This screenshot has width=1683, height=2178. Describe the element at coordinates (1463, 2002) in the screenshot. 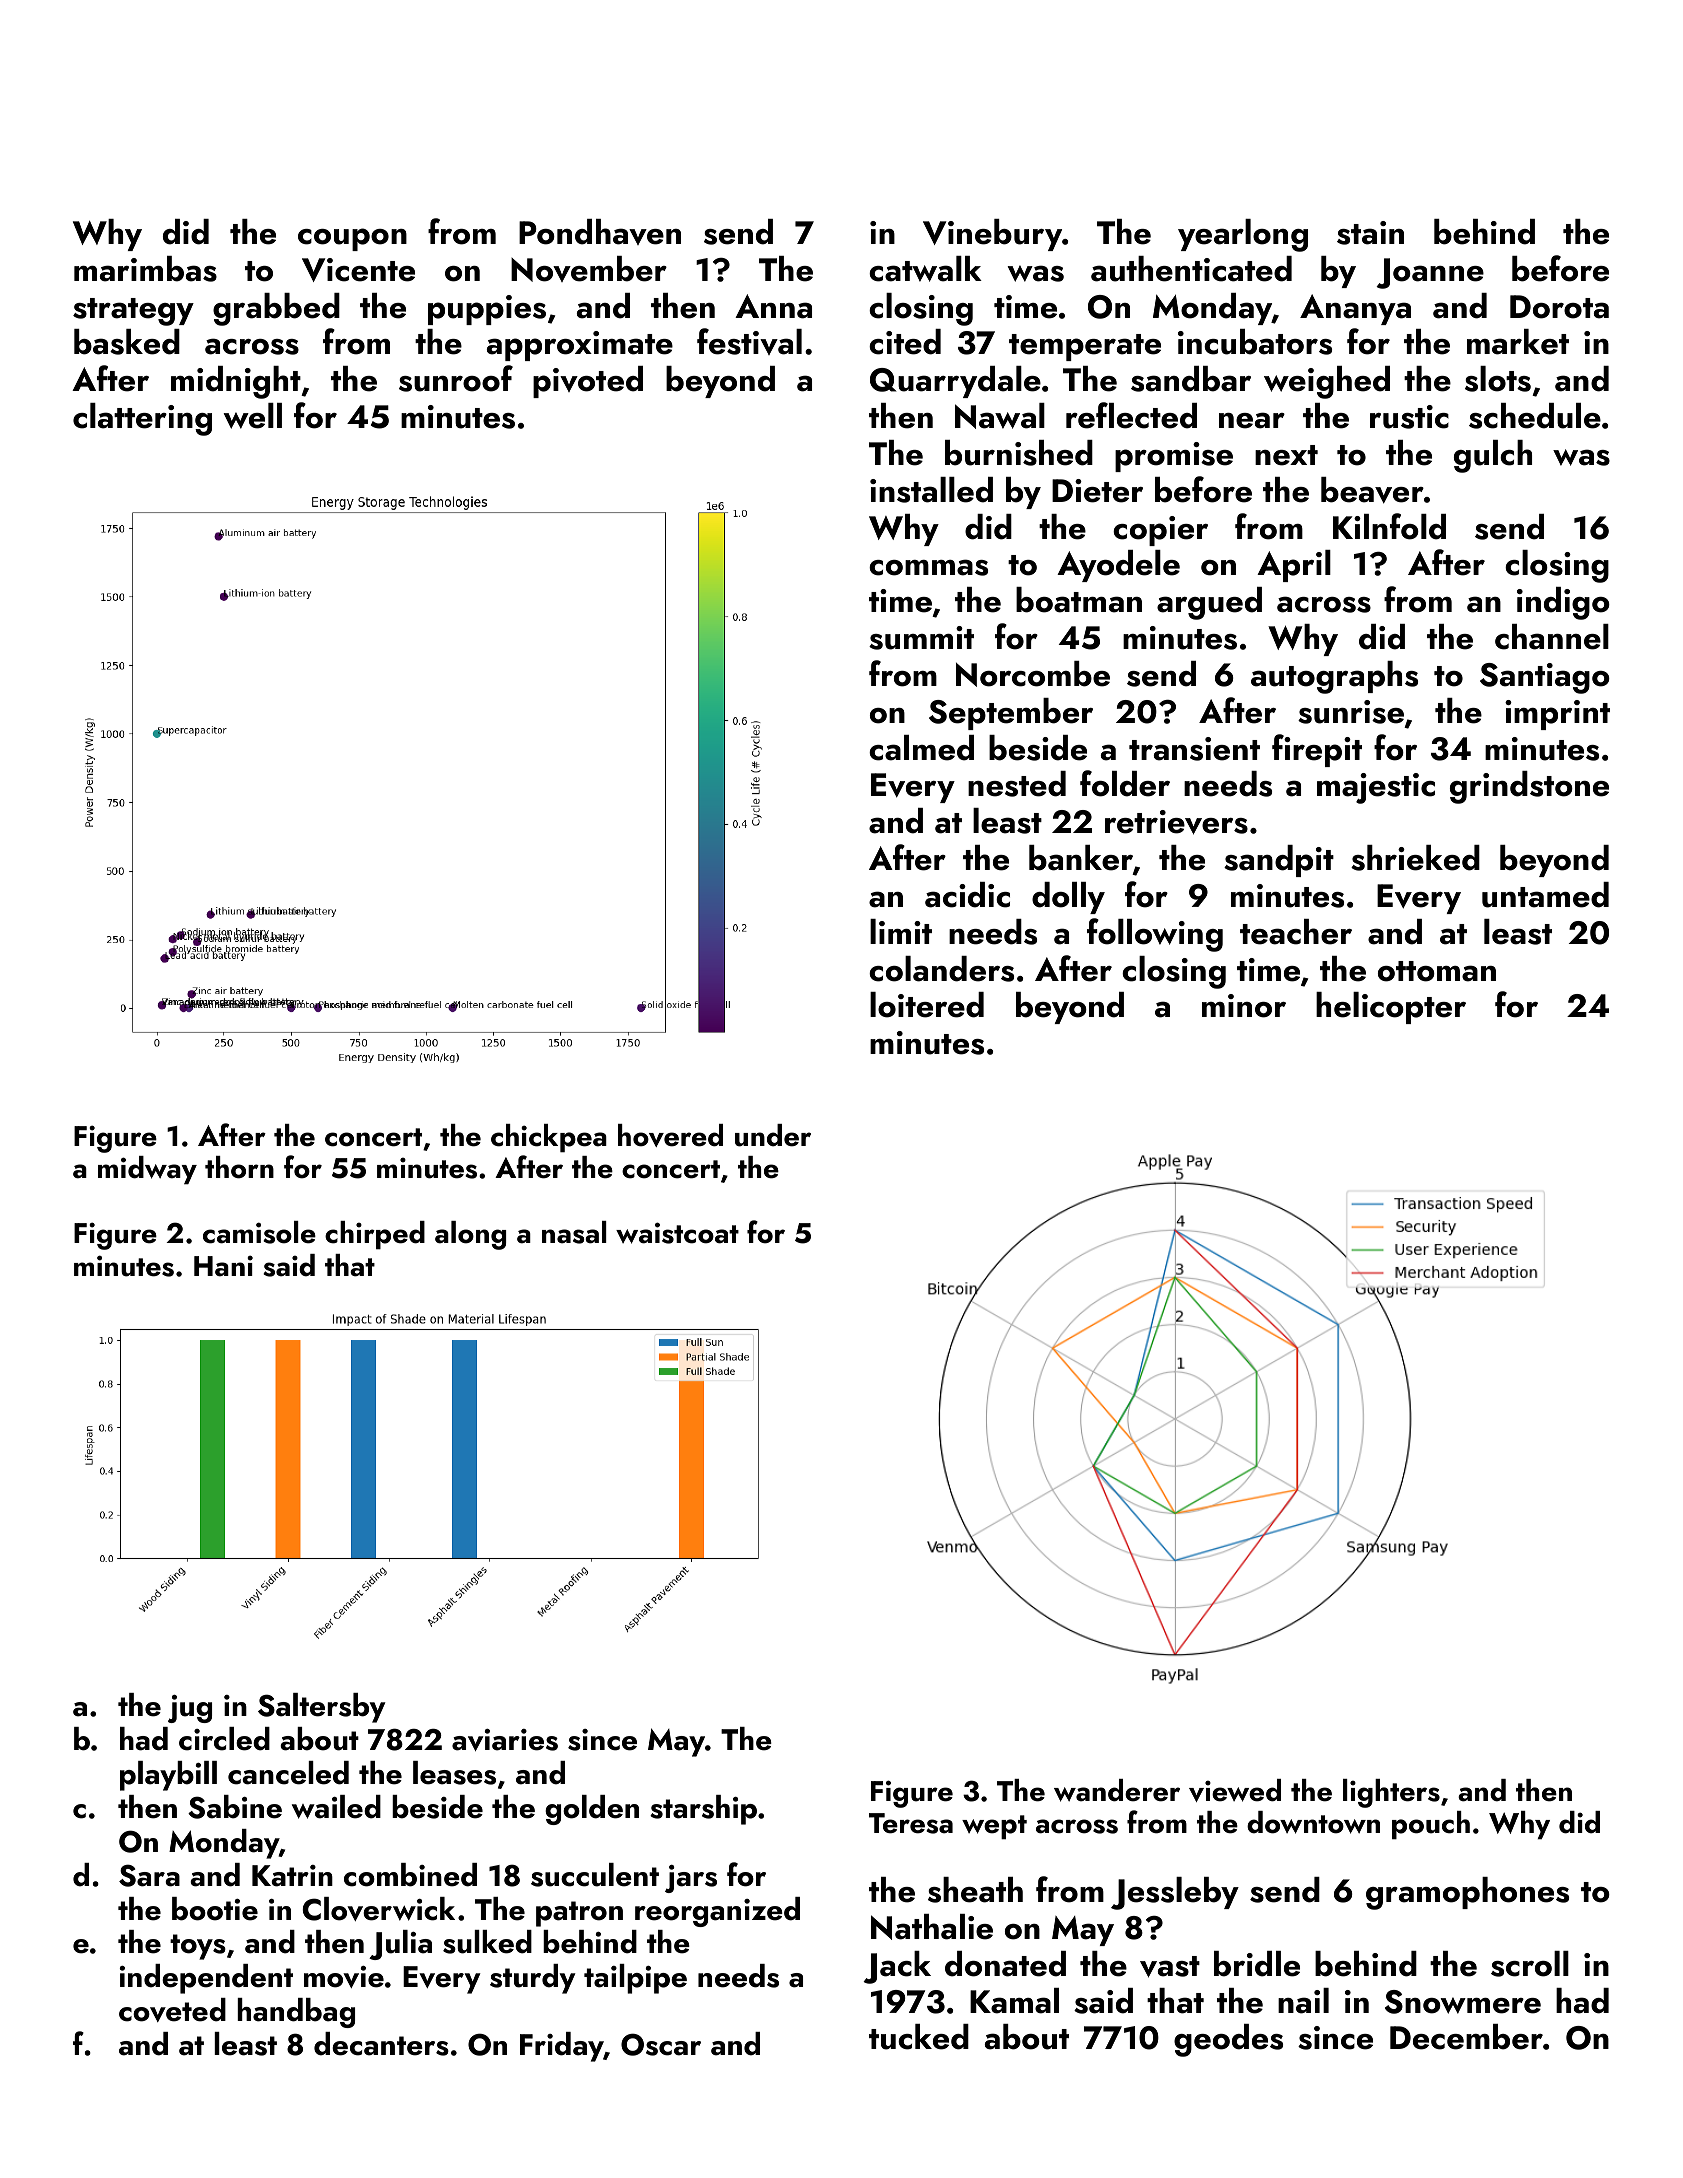

I see `Snowmere` at that location.
